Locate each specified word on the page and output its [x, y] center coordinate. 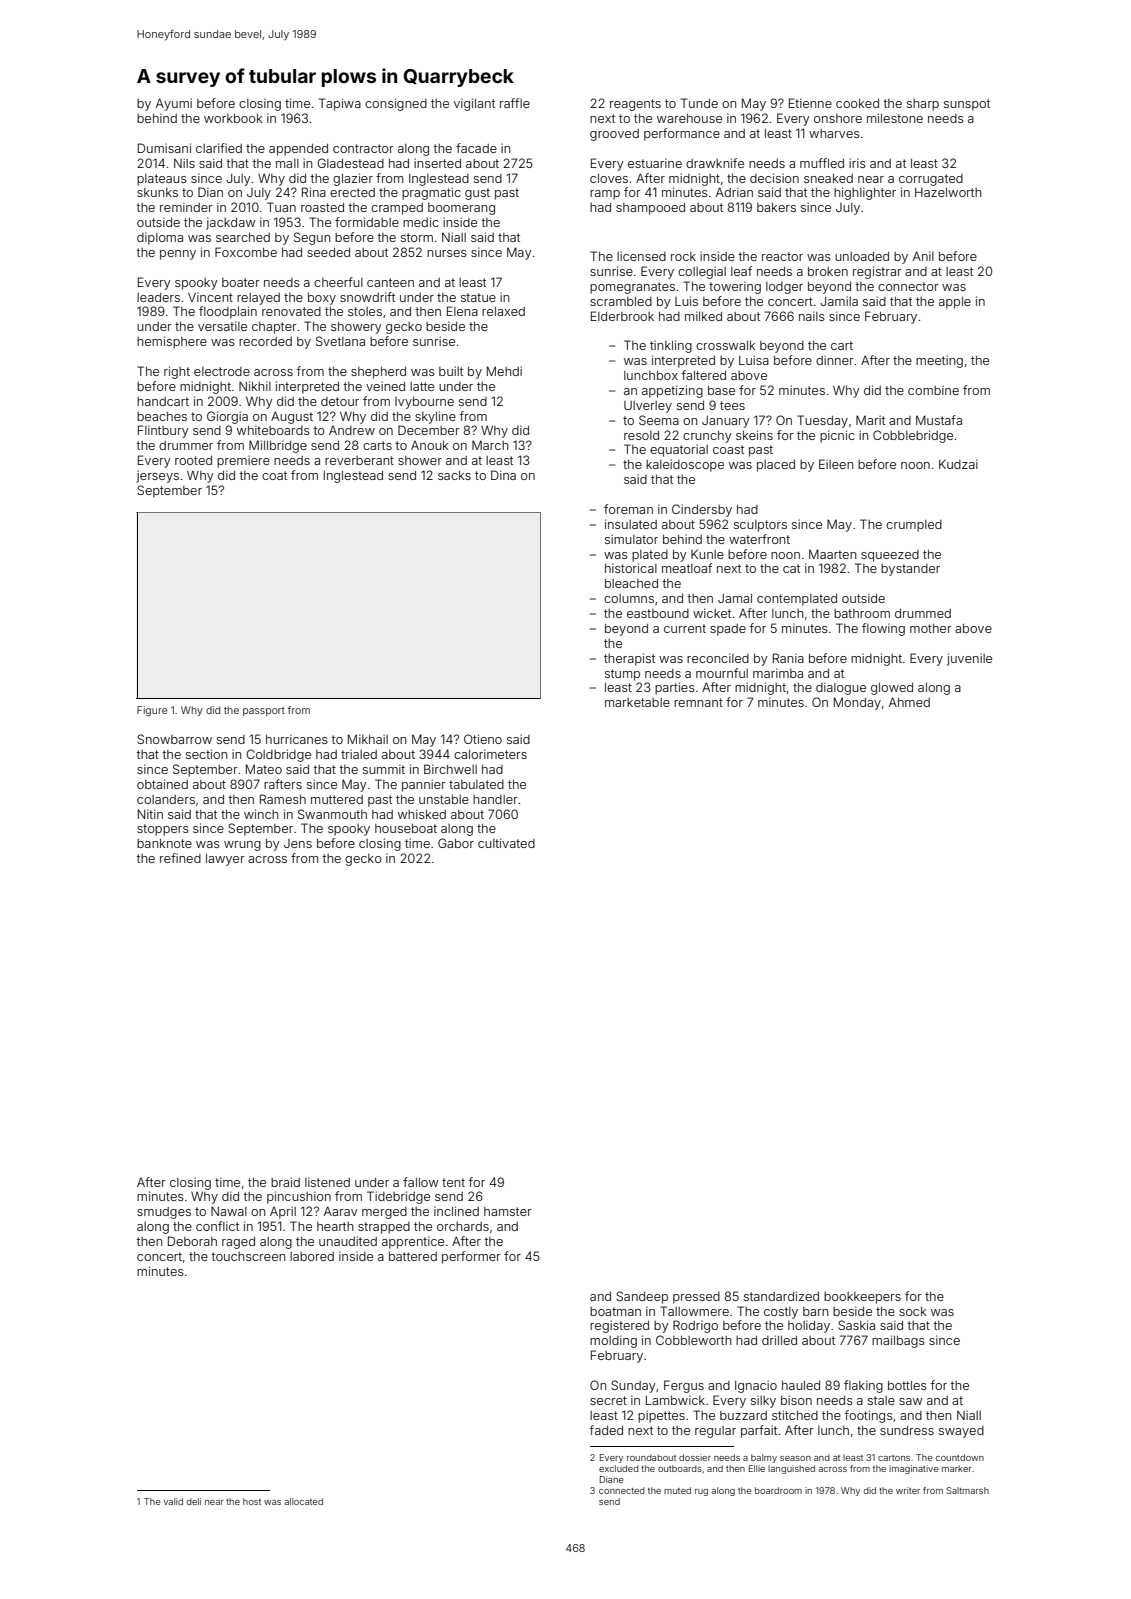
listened [327, 1182]
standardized [781, 1296]
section [206, 754]
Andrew [352, 430]
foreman [628, 509]
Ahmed [909, 702]
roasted [322, 207]
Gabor [456, 843]
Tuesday [822, 421]
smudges [164, 1213]
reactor [782, 256]
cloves [609, 178]
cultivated [506, 843]
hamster [508, 1211]
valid [173, 1501]
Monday [857, 703]
